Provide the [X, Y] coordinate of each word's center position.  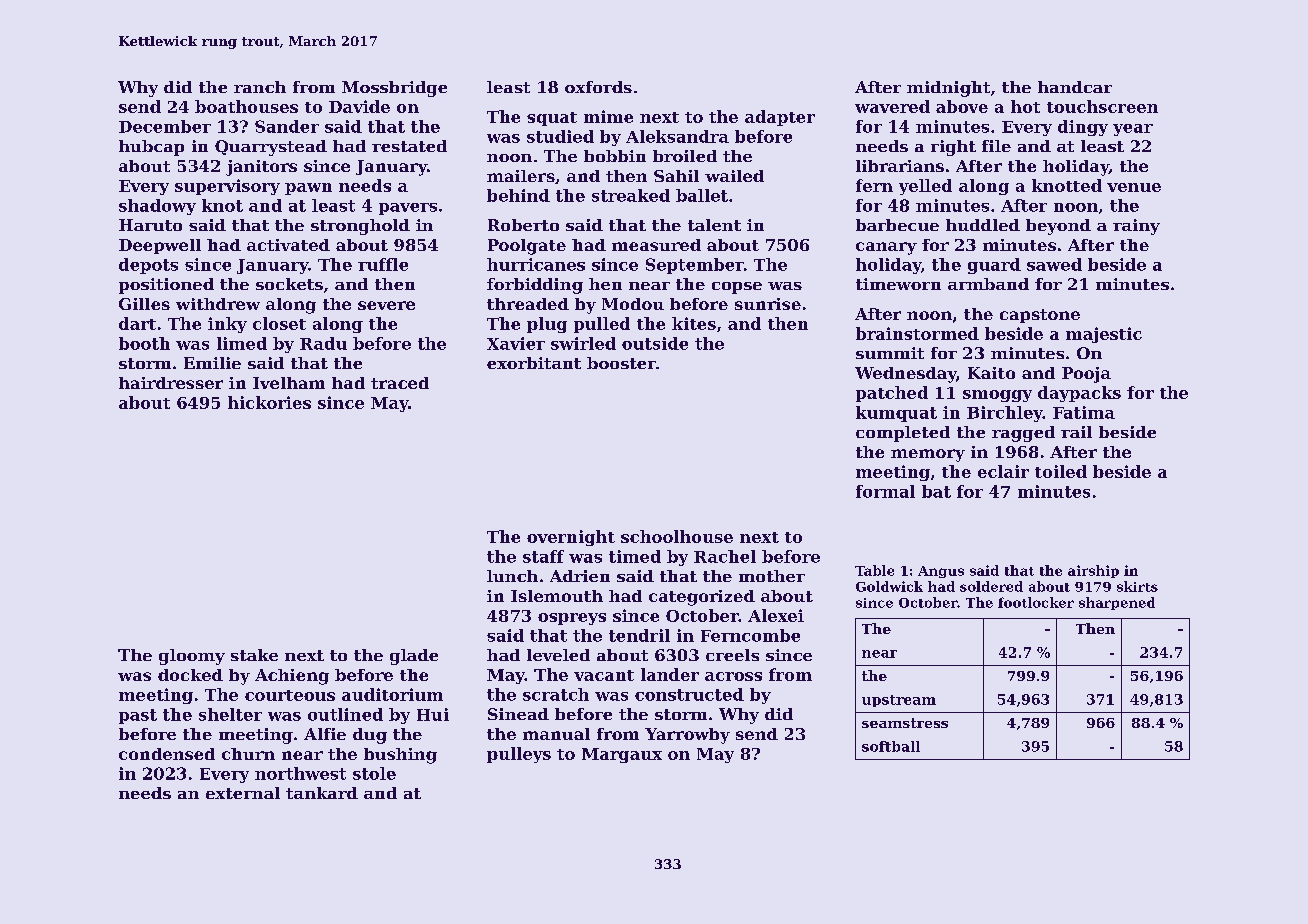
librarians [900, 166]
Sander [287, 126]
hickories [269, 402]
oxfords [598, 87]
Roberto [523, 225]
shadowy [157, 207]
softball [891, 746]
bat [936, 491]
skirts [1137, 586]
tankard [322, 793]
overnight [571, 538]
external [243, 793]
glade [414, 657]
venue [1134, 187]
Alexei [776, 615]
